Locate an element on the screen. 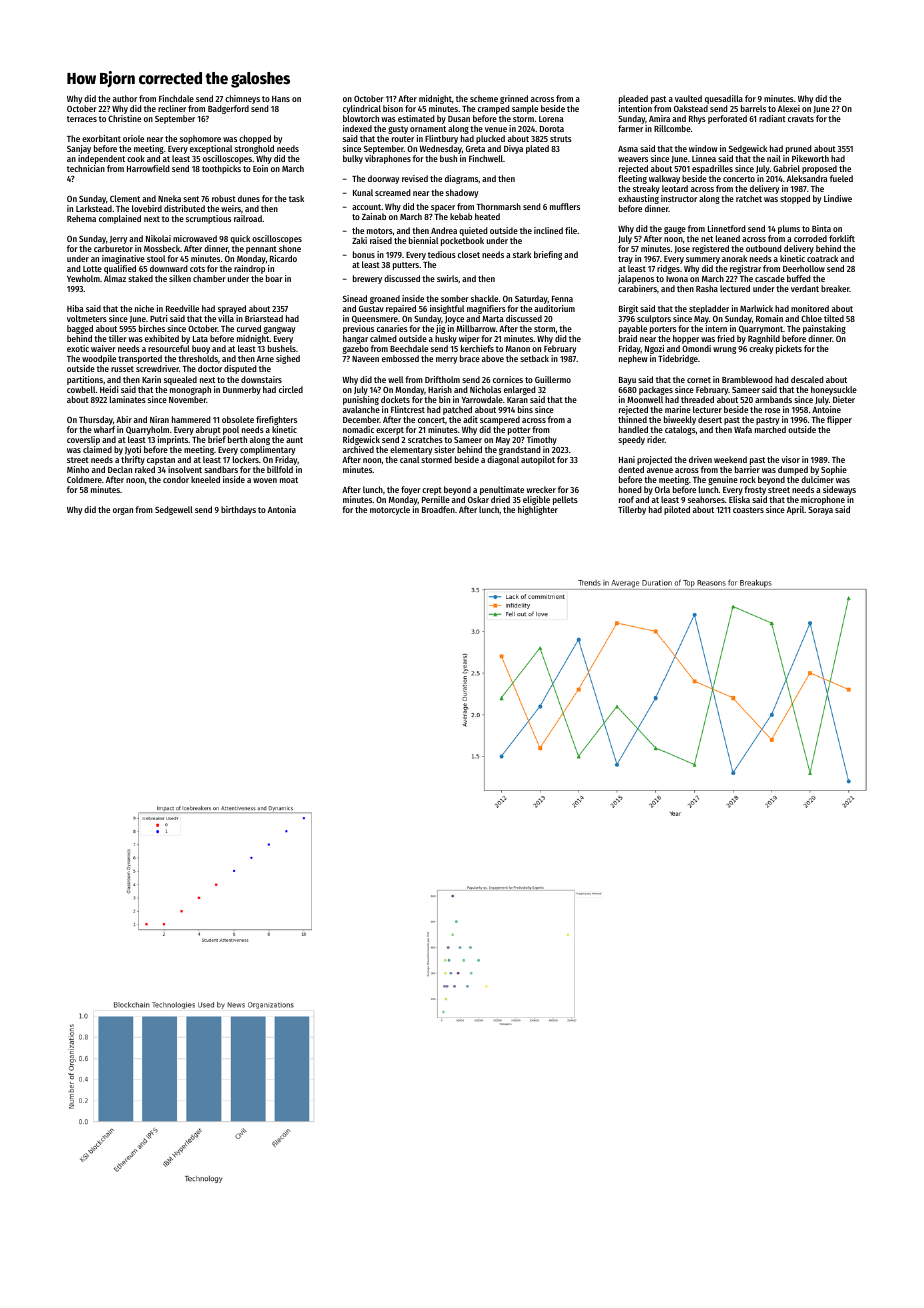 The height and width of the screenshot is (1308, 924). painstaking is located at coordinates (824, 329).
